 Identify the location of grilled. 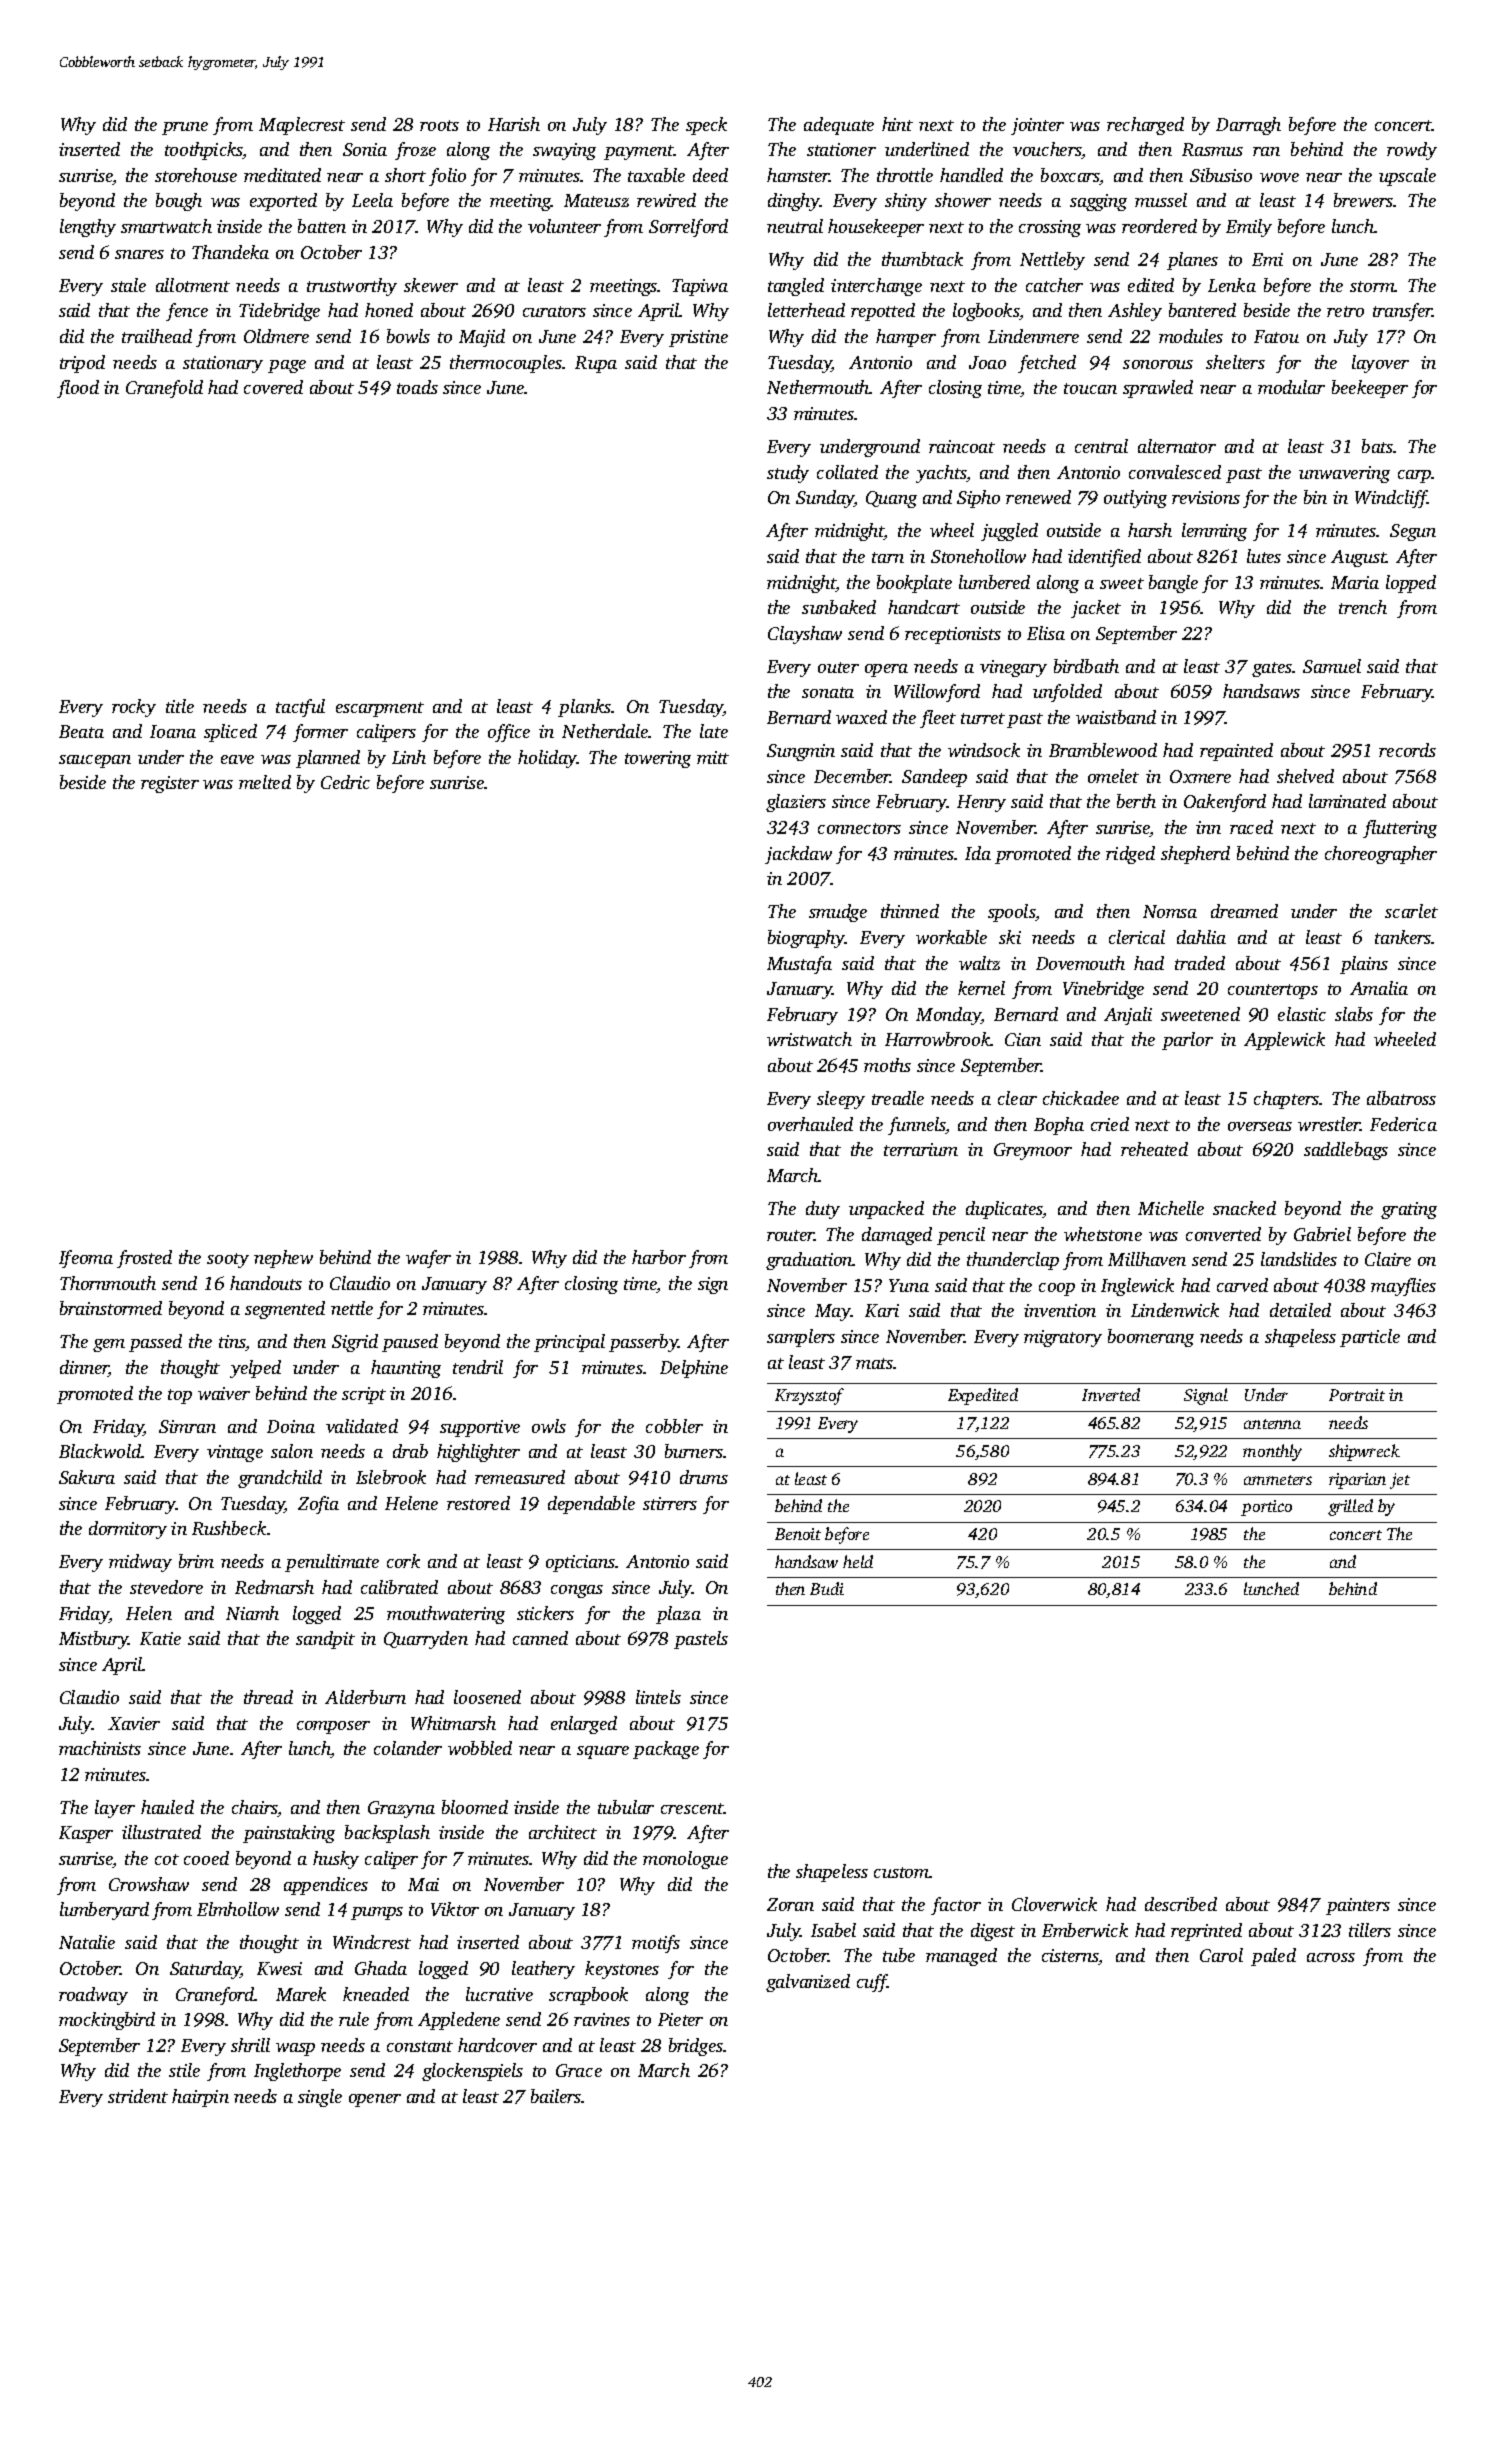
(1350, 1507).
